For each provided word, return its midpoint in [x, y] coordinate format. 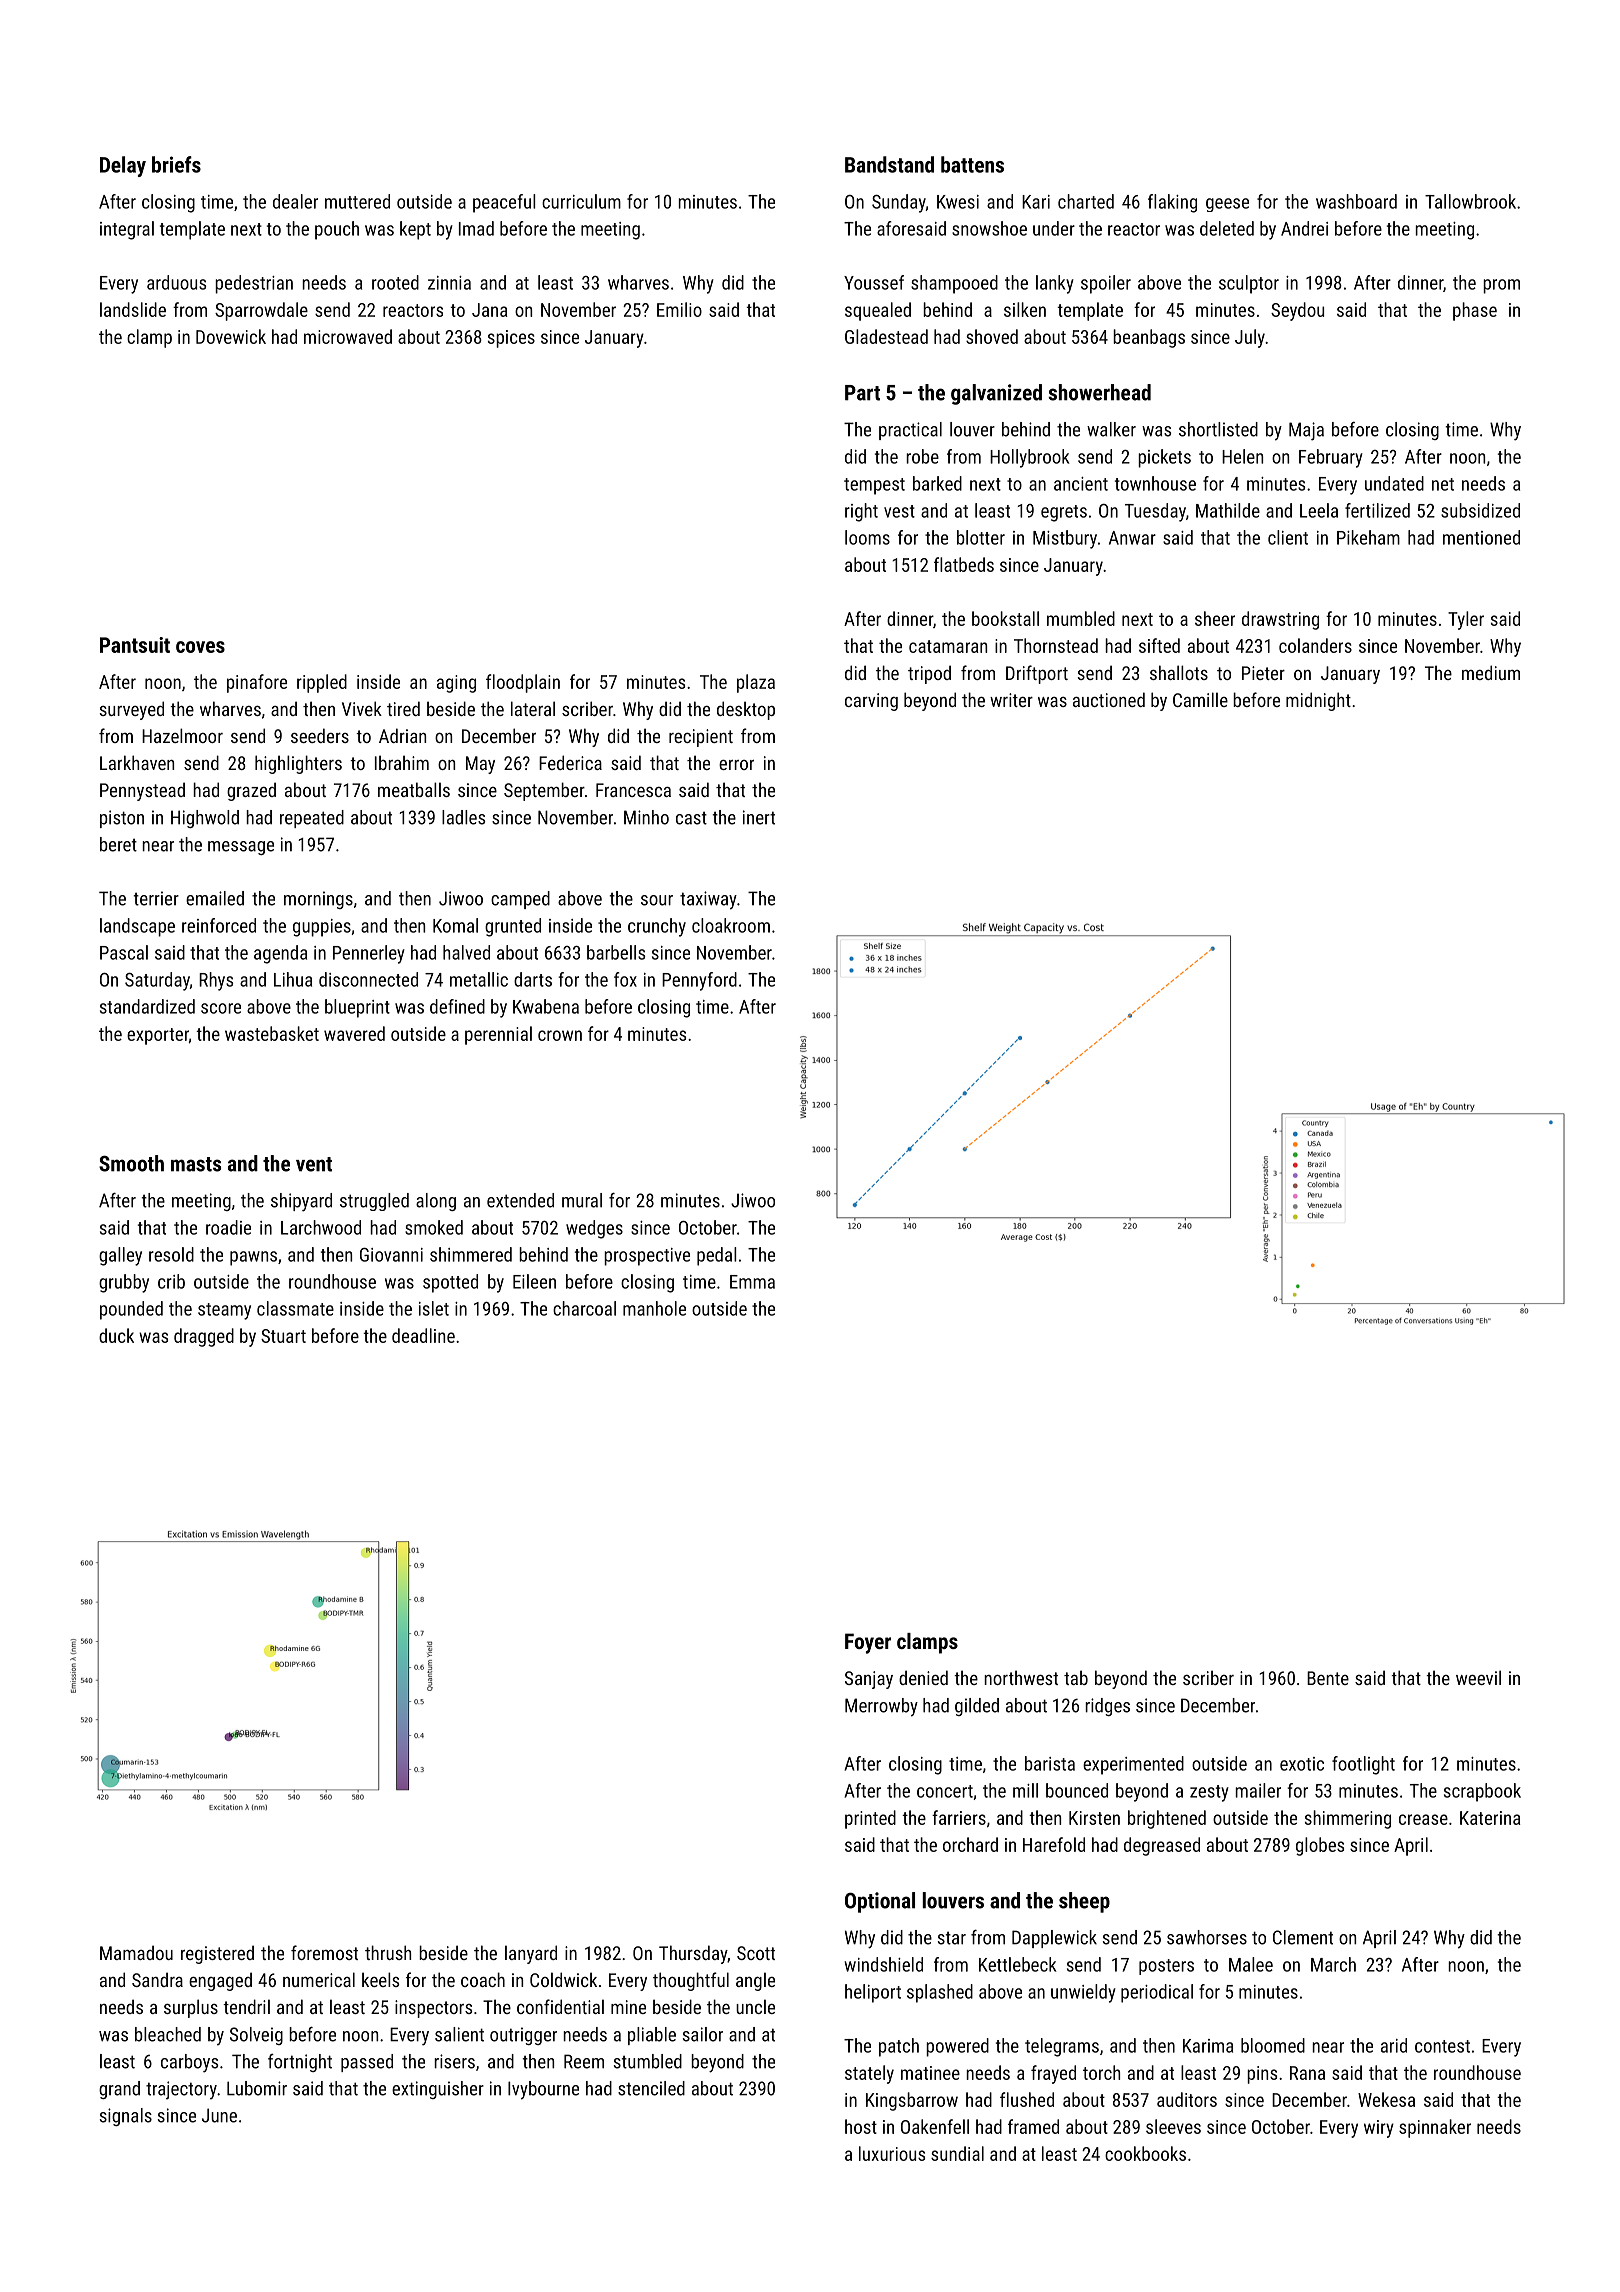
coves [200, 647]
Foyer [868, 1643]
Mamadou [136, 1952]
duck [116, 1335]
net [1443, 484]
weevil [1478, 1677]
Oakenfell [935, 2126]
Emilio [679, 309]
